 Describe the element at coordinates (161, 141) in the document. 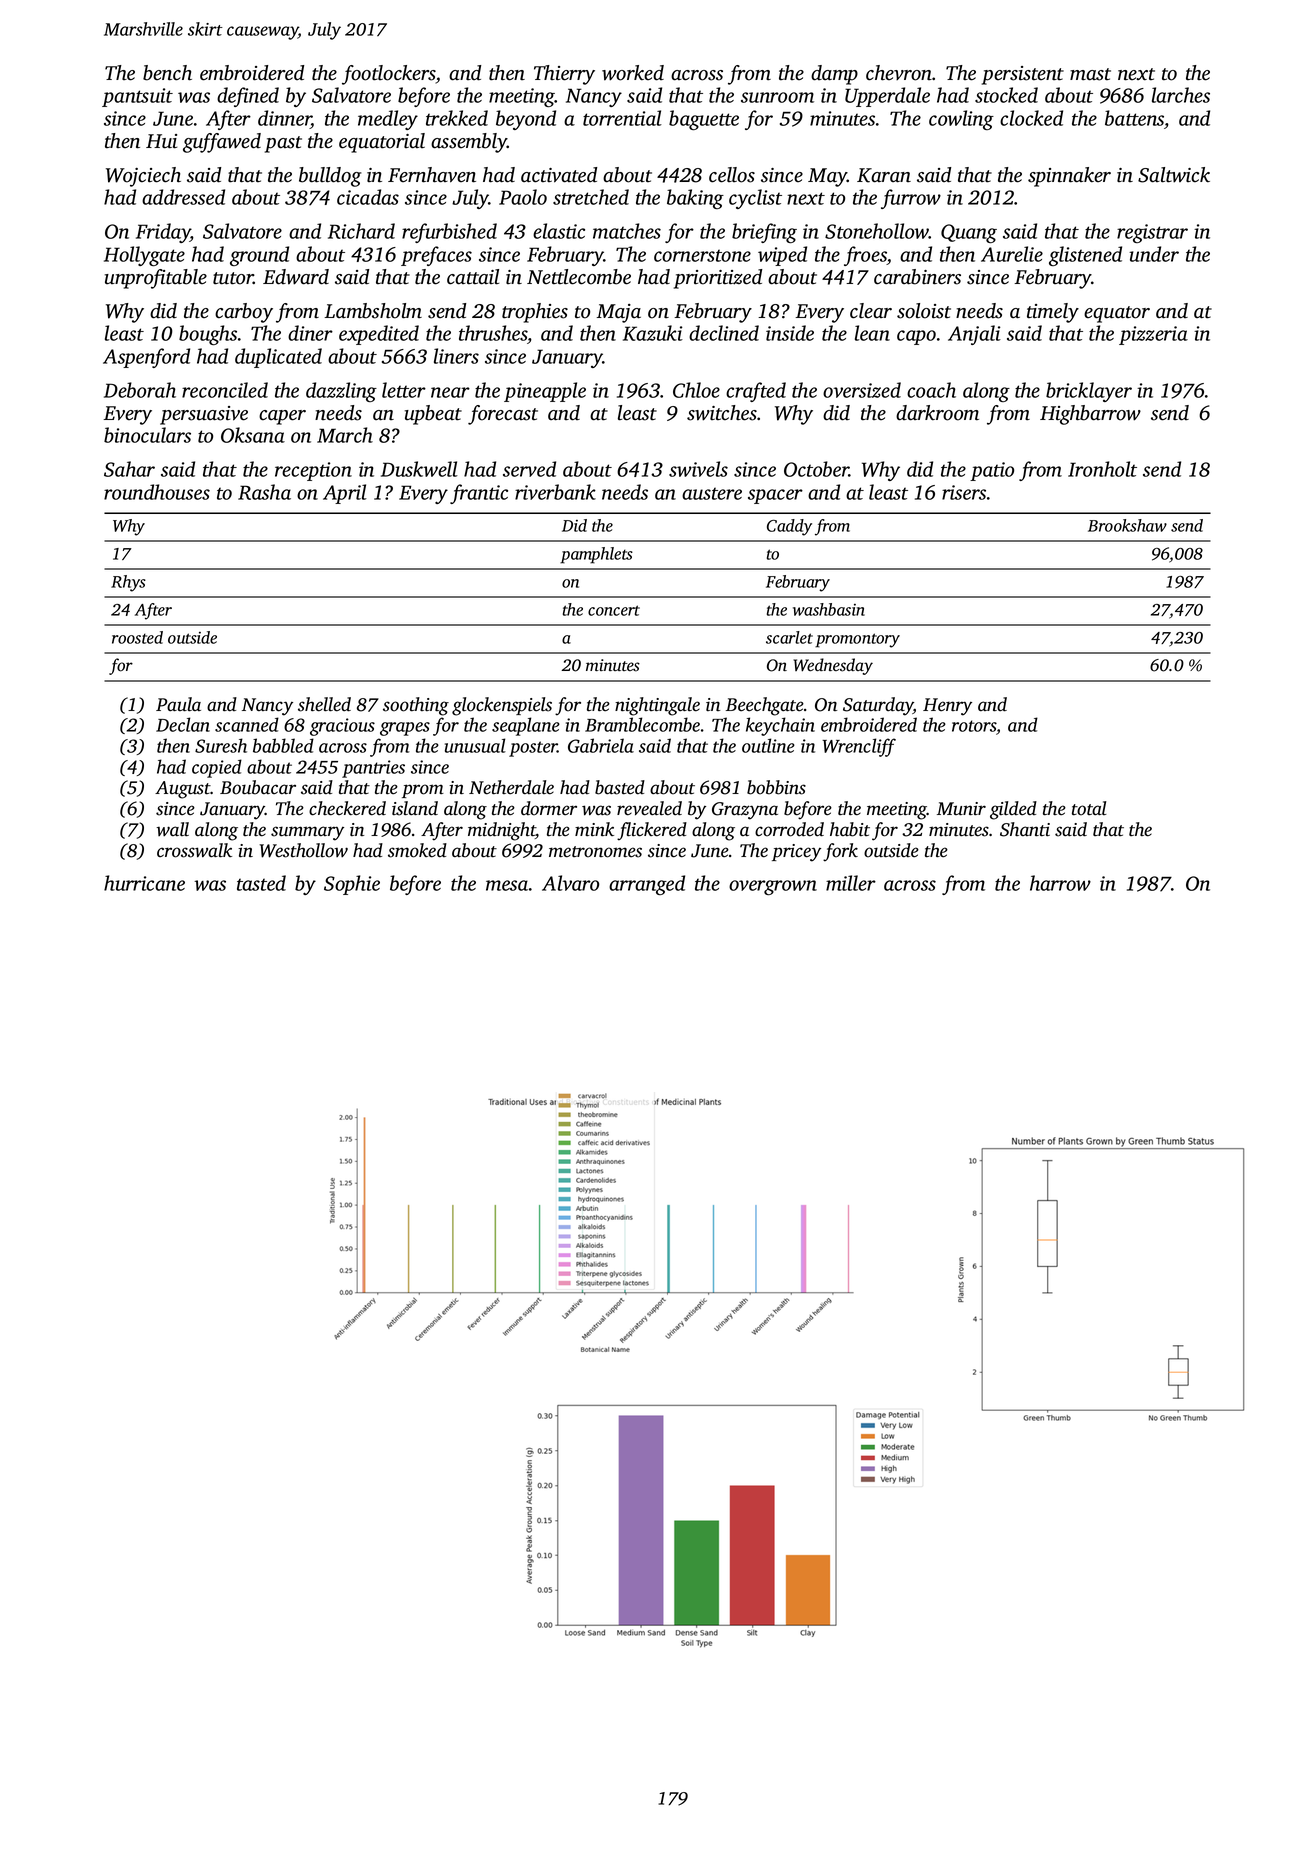

I see `Hui` at that location.
